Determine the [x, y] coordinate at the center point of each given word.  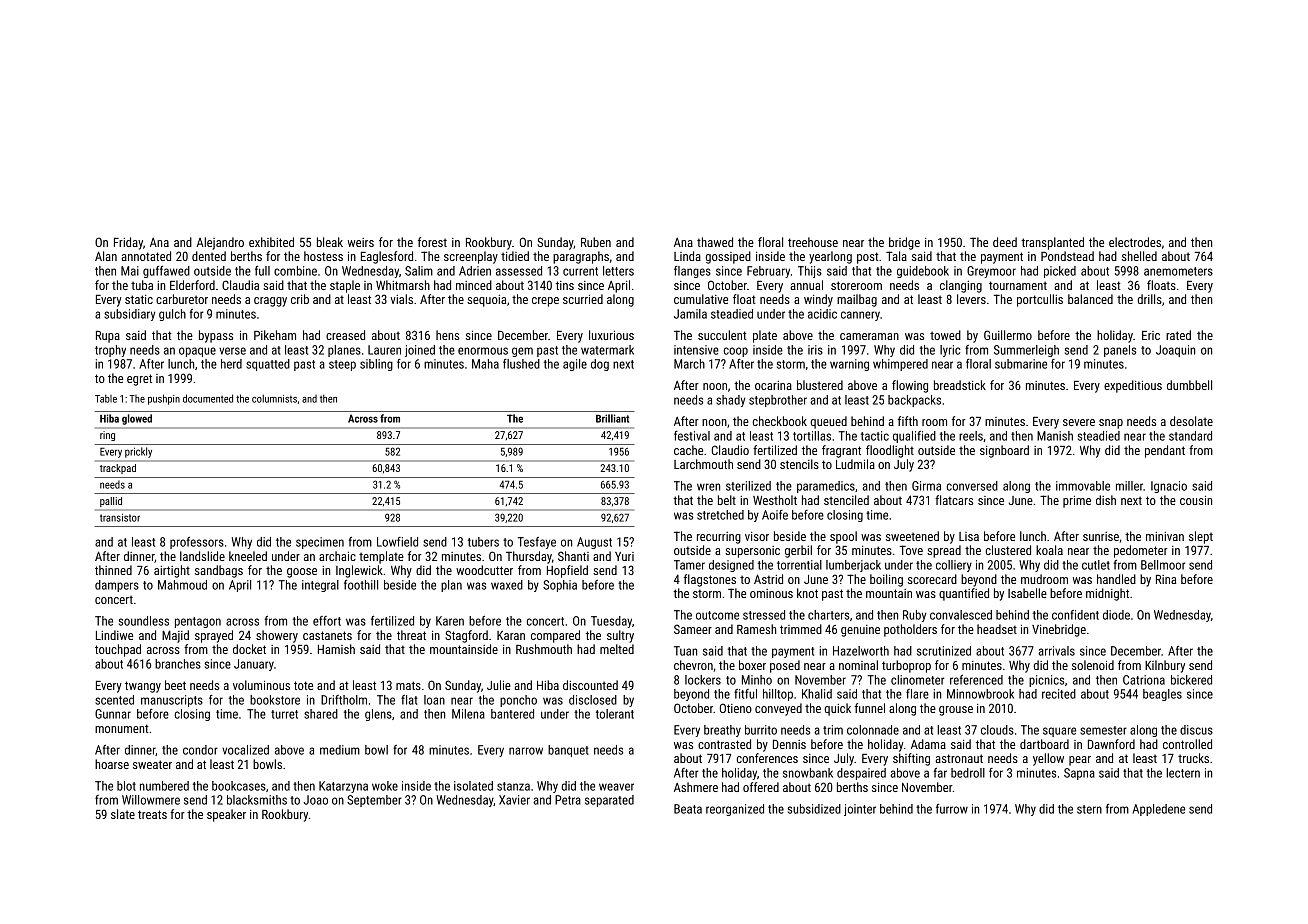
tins [565, 285]
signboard [1004, 451]
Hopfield [567, 571]
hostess [323, 256]
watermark [607, 350]
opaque [197, 352]
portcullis [1040, 300]
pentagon [198, 622]
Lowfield [397, 542]
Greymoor [991, 272]
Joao [315, 800]
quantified [964, 594]
